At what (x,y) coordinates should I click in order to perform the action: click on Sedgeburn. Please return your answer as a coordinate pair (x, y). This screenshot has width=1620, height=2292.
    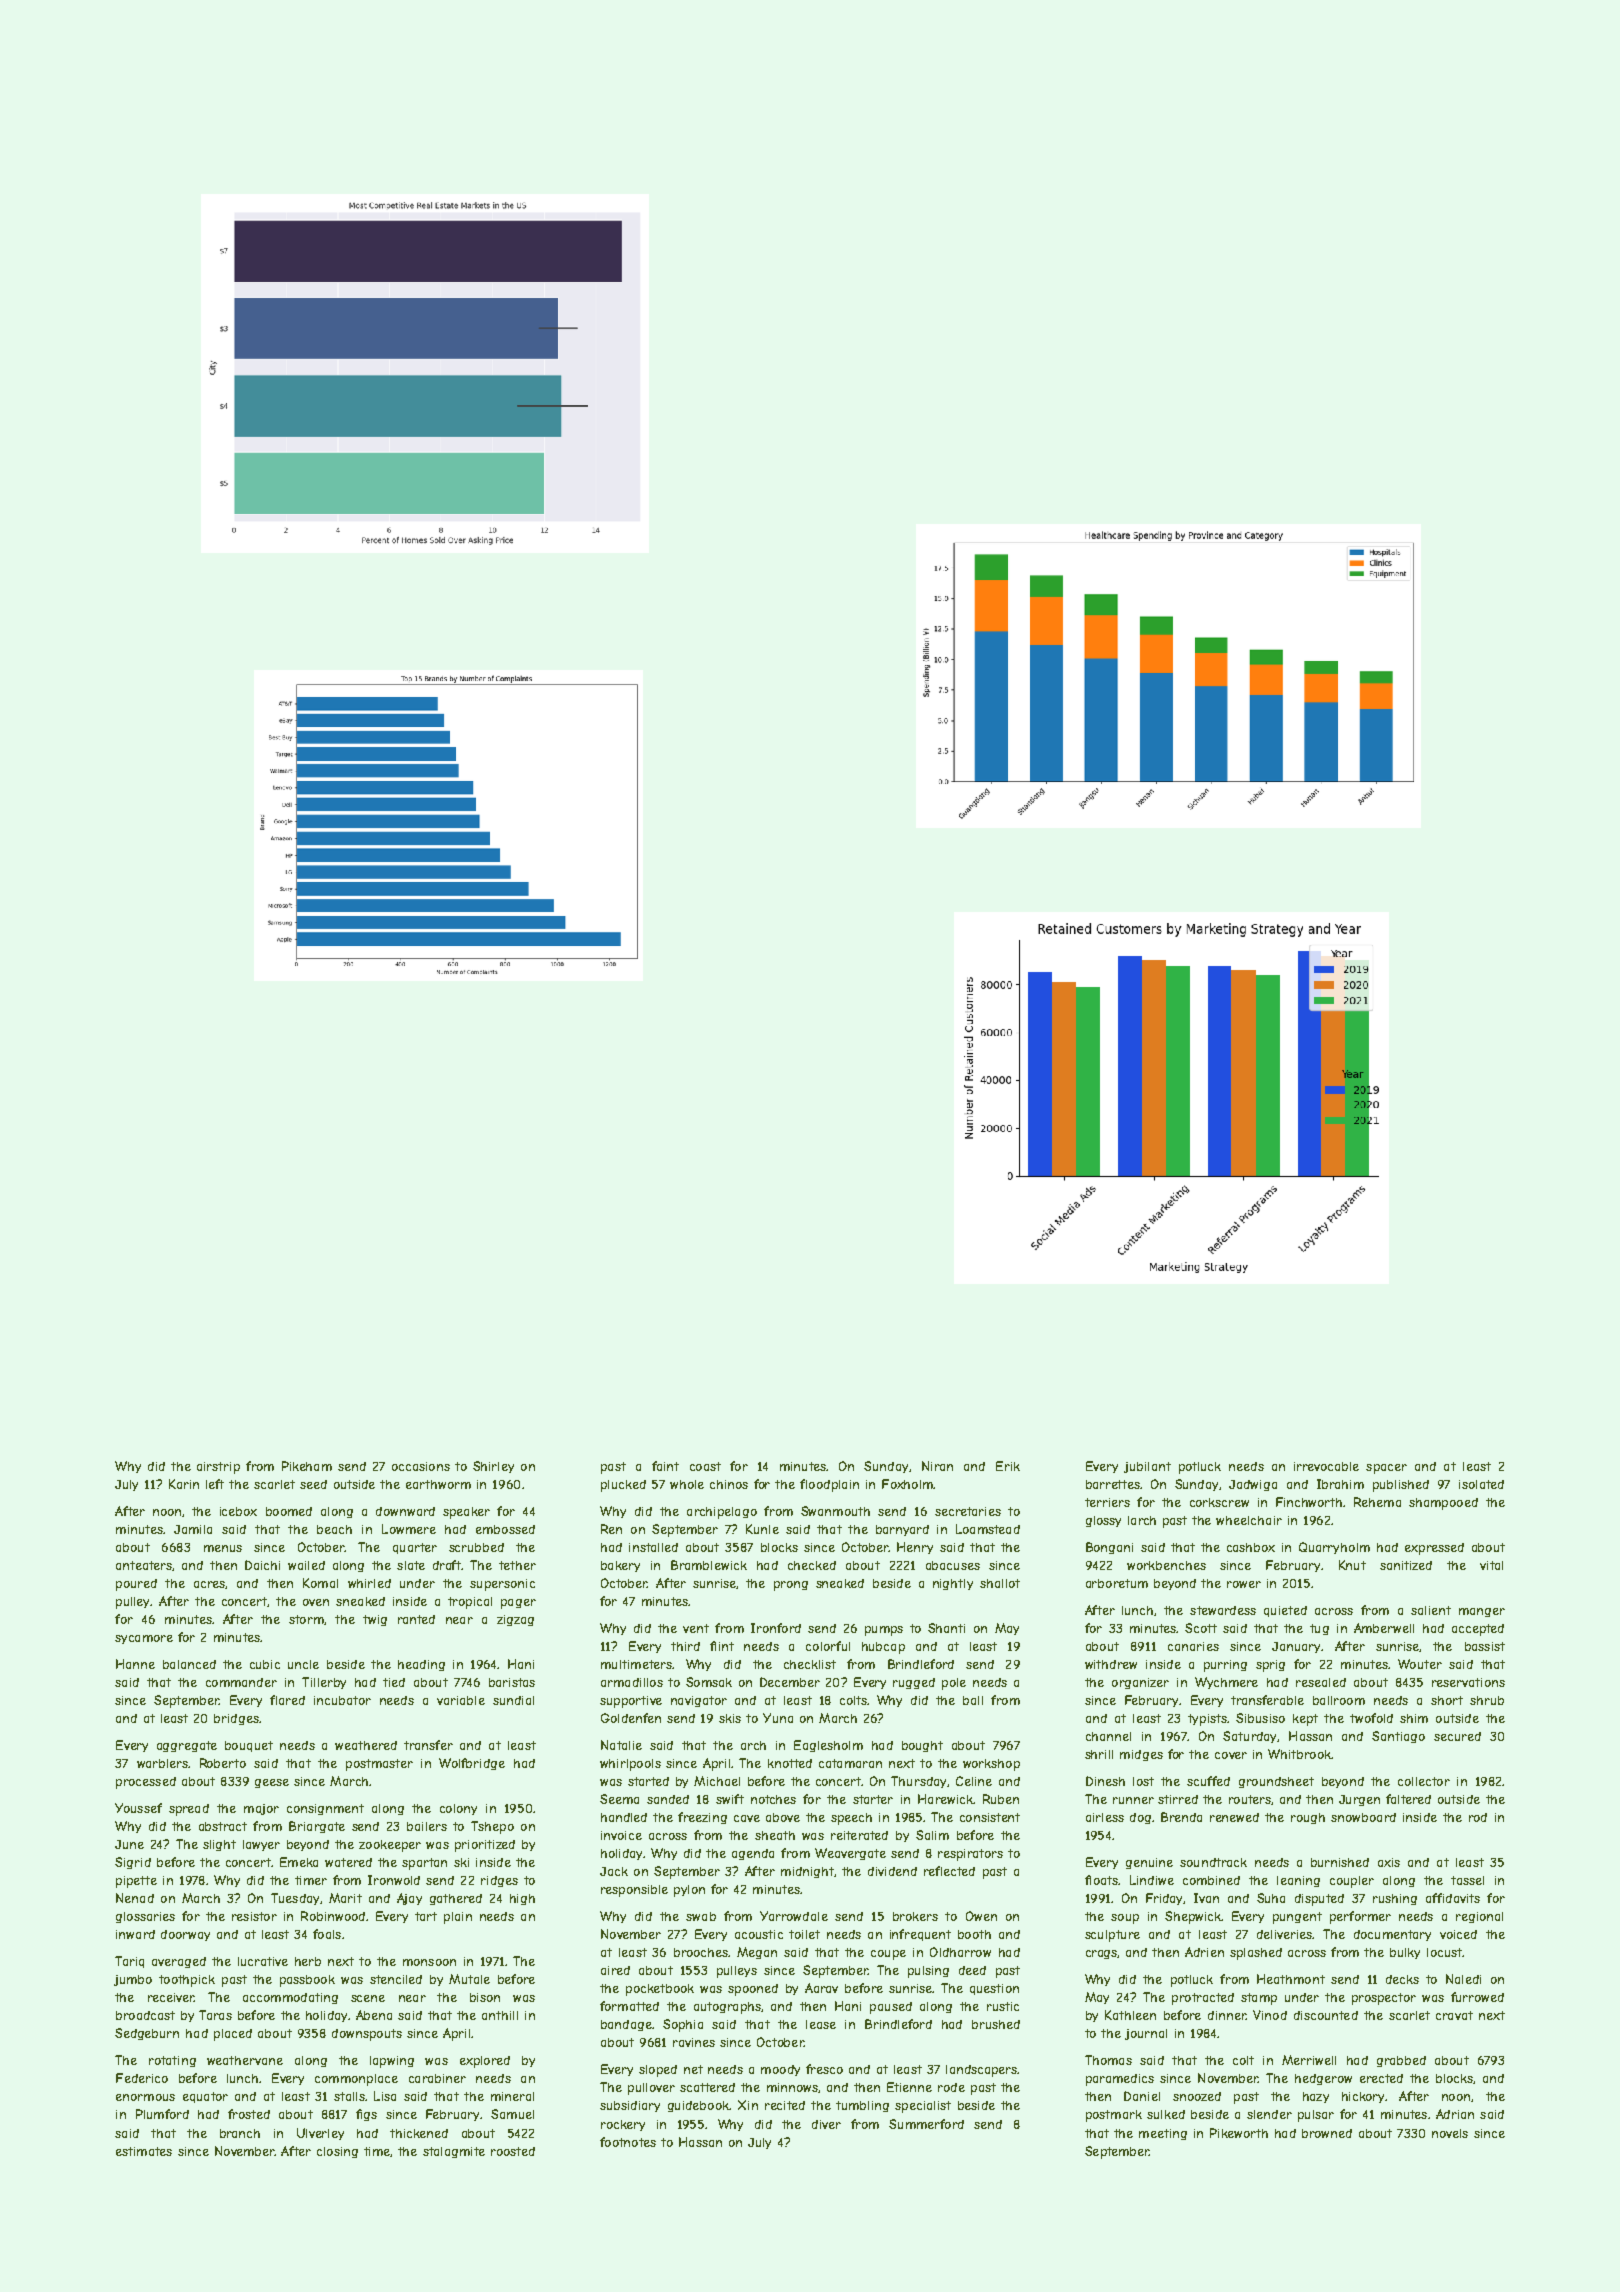
    Looking at the image, I should click on (147, 2034).
